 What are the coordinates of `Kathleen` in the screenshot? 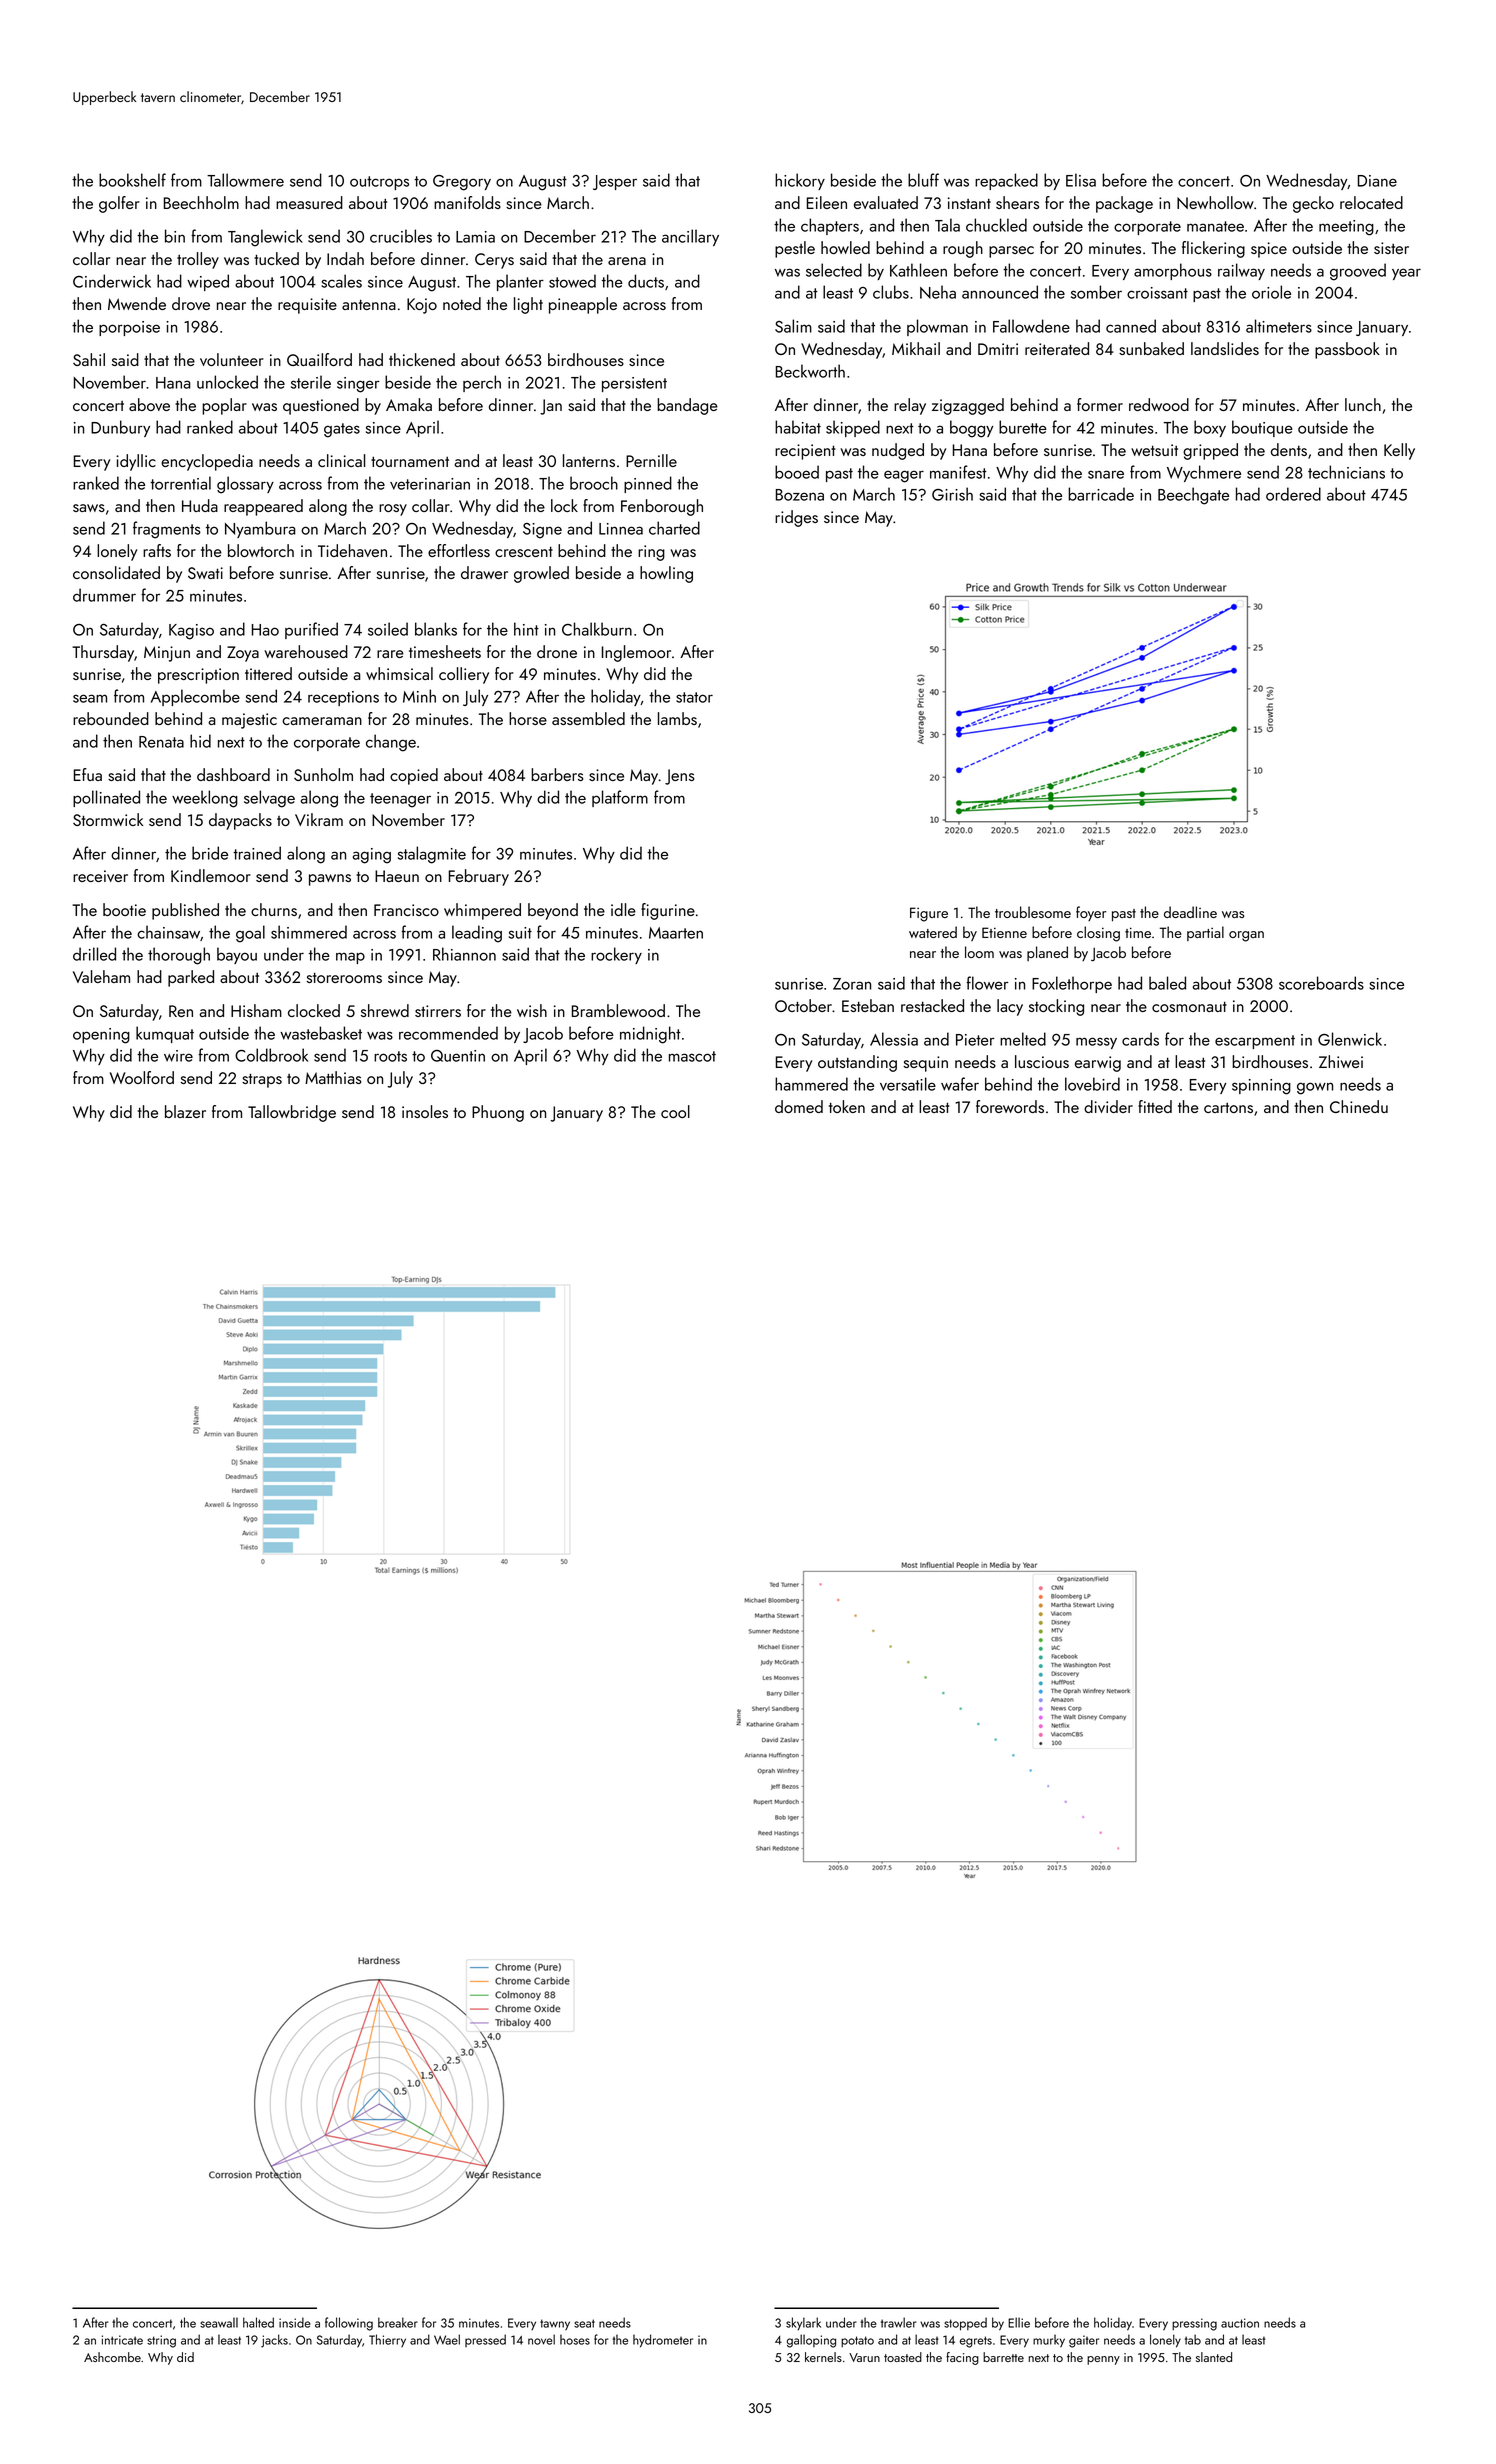 It's located at (918, 270).
